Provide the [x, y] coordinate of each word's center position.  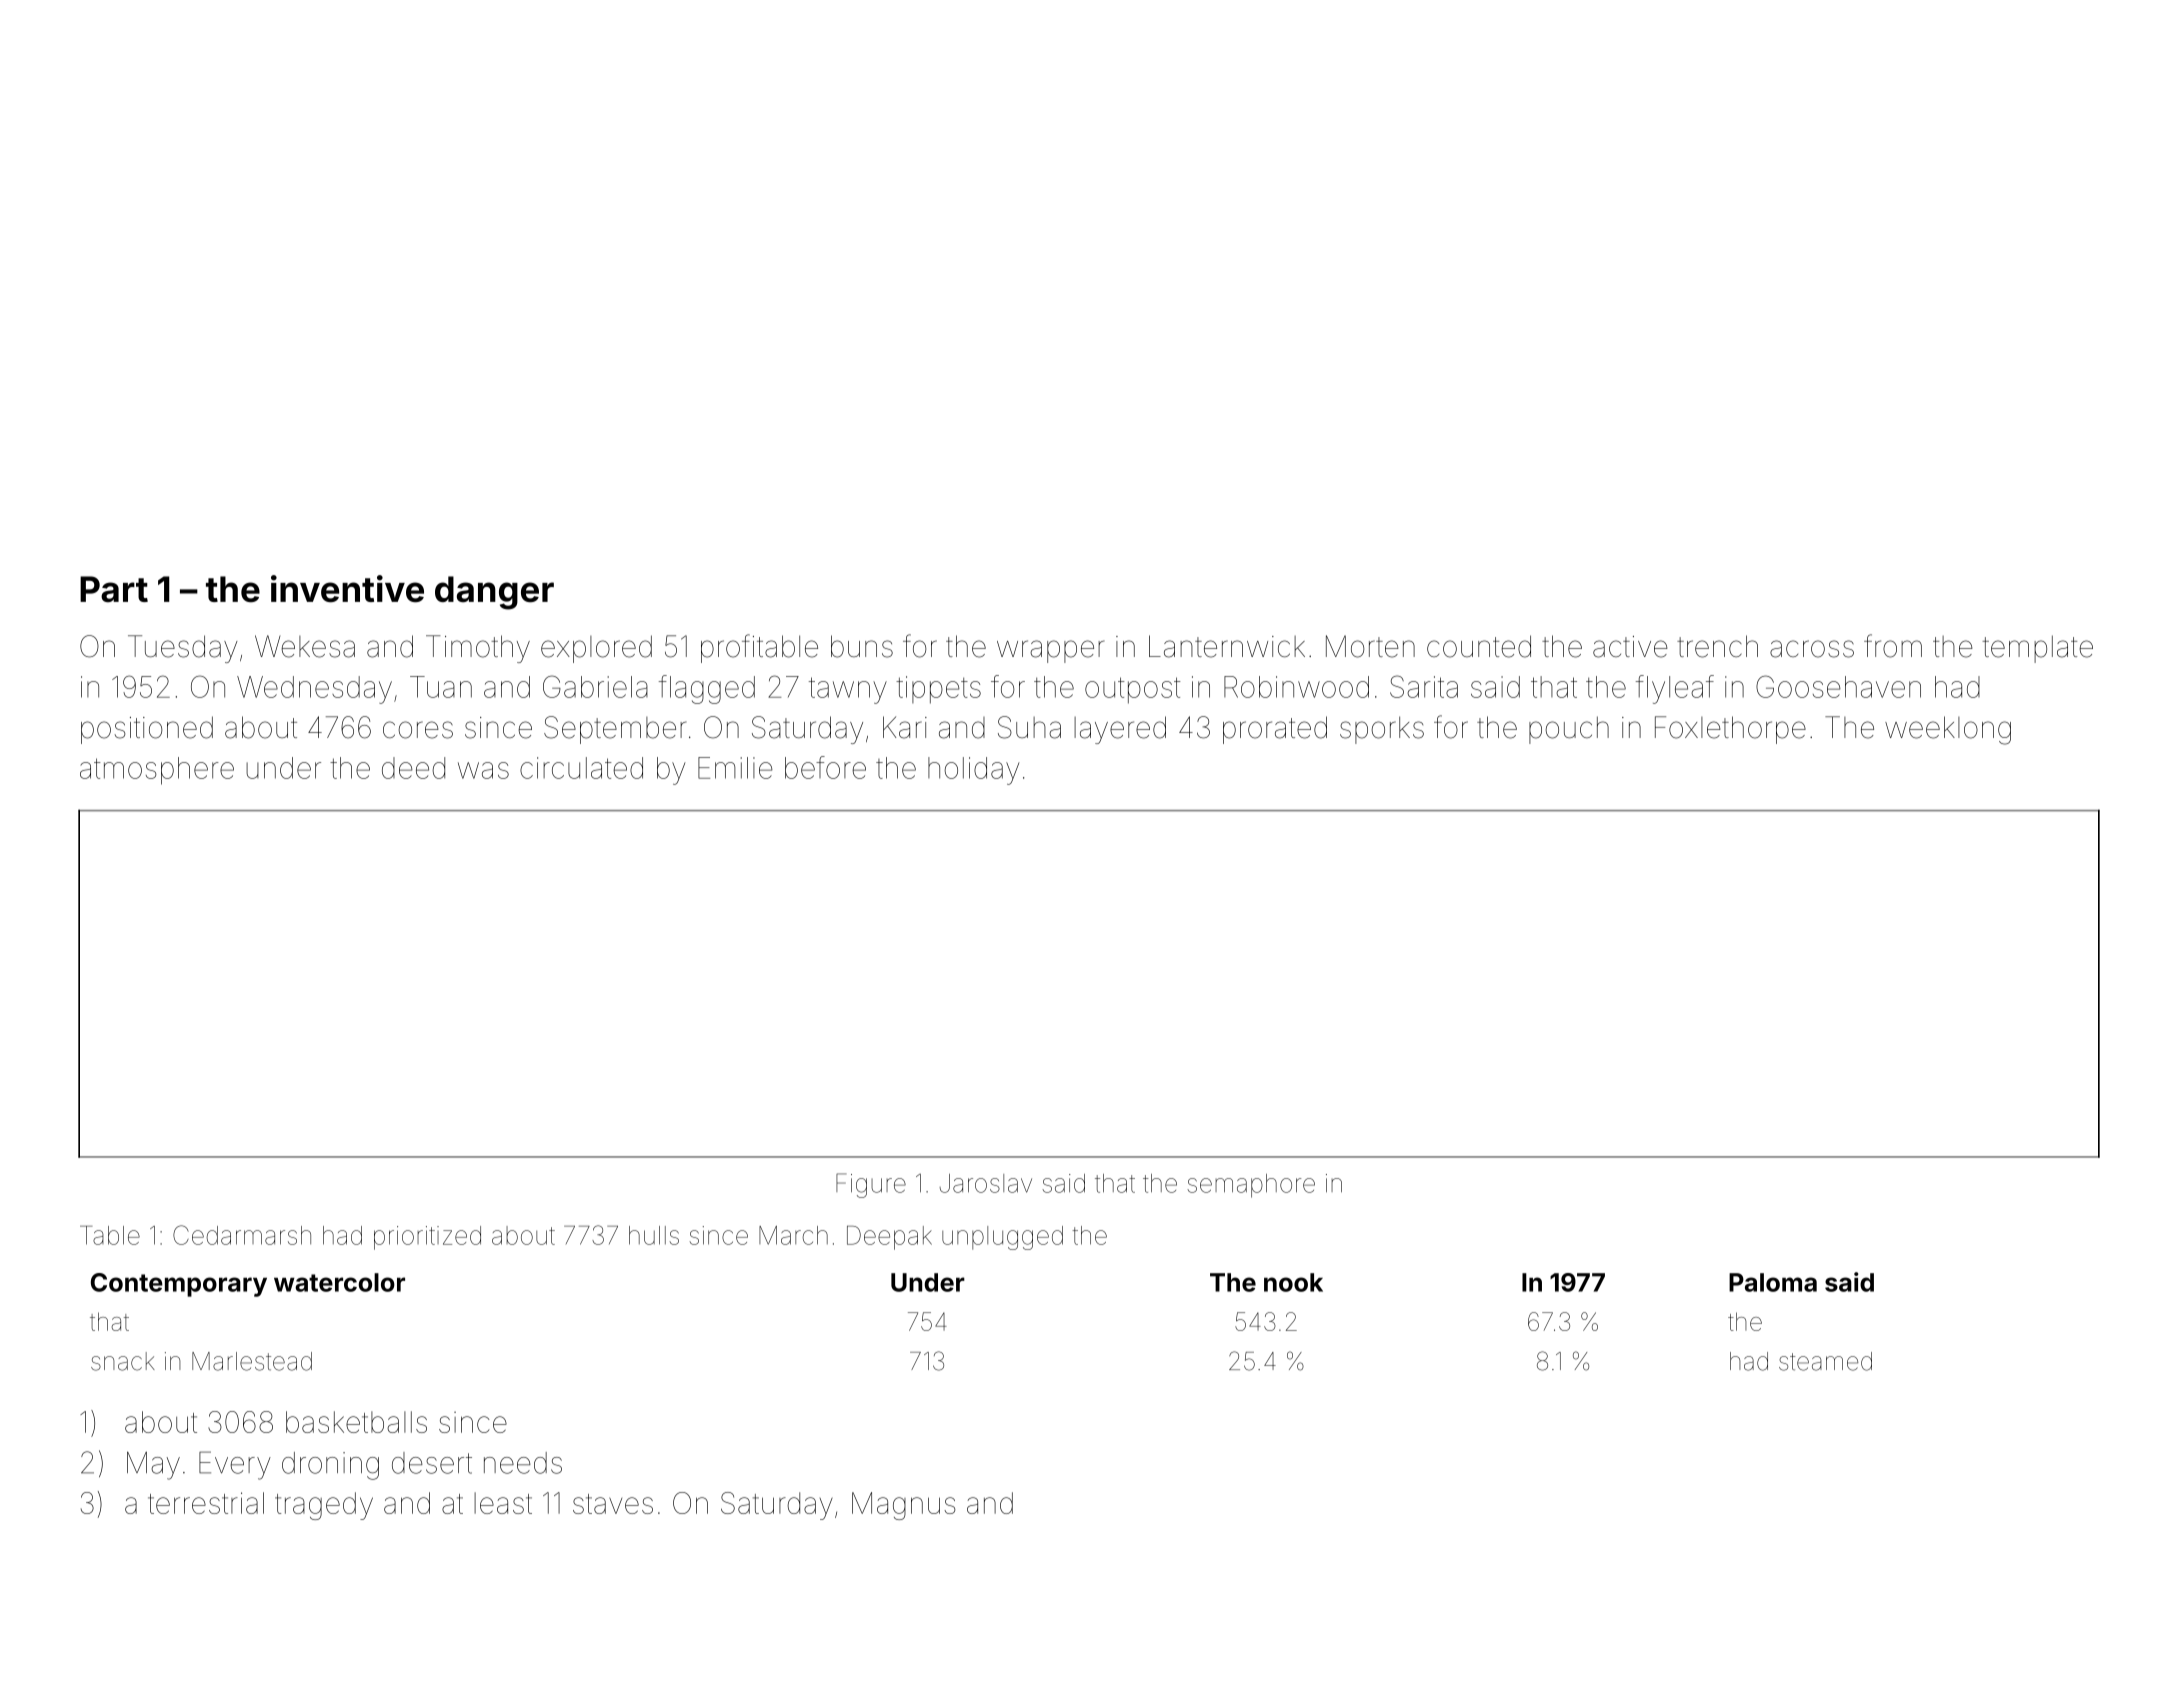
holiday [974, 771]
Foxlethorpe [1730, 730]
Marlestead [252, 1361]
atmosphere [157, 771]
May [153, 1466]
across [1812, 649]
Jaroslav [986, 1183]
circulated [581, 768]
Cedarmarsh [242, 1235]
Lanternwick [1227, 646]
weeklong [1948, 730]
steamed [1825, 1361]
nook [1293, 1282]
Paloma [1773, 1282]
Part [114, 589]
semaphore [1251, 1186]
